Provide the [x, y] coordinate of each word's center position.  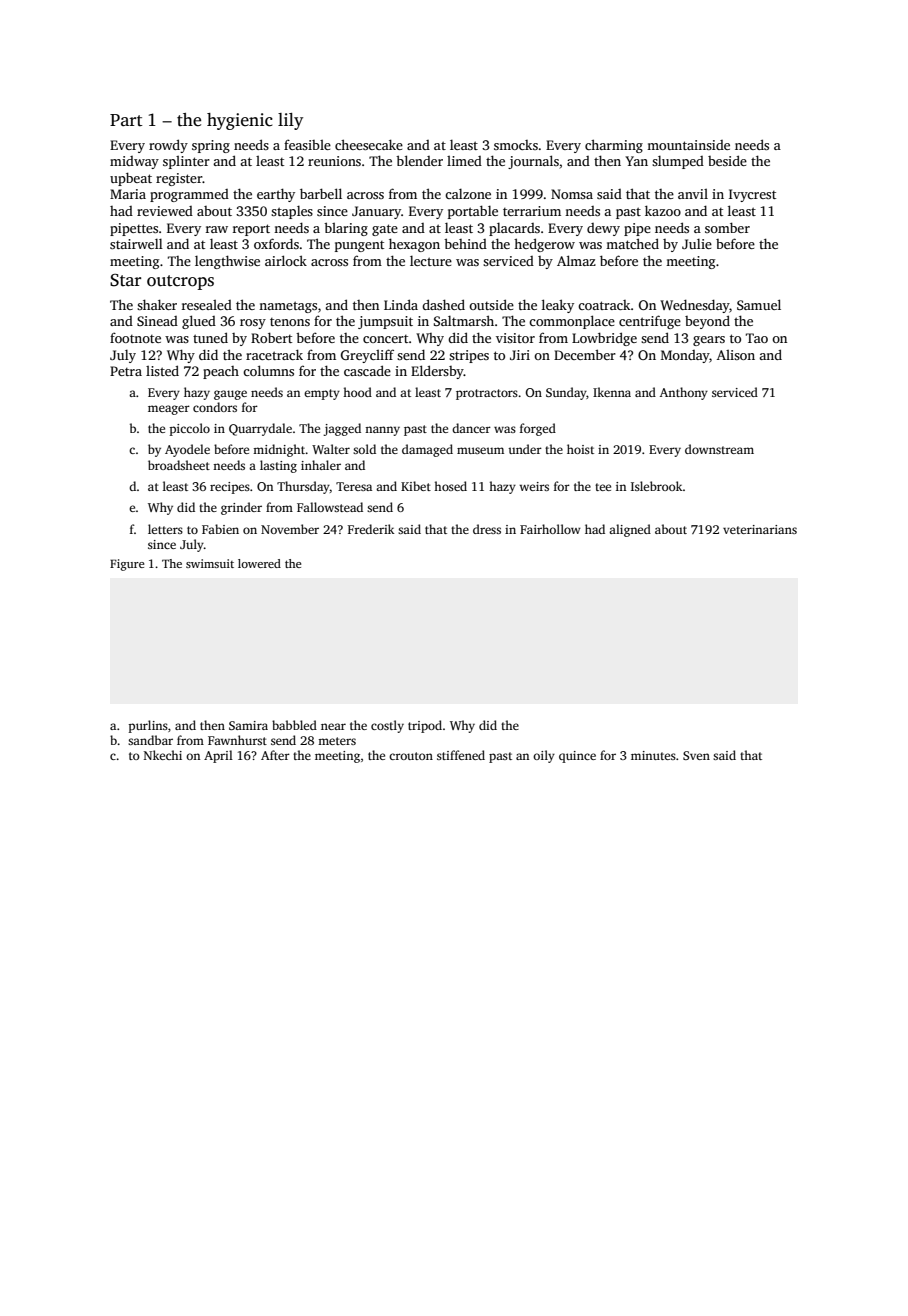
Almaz [576, 260]
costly [387, 726]
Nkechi [163, 755]
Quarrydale [260, 429]
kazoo [663, 210]
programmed [189, 195]
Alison [736, 355]
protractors [487, 394]
